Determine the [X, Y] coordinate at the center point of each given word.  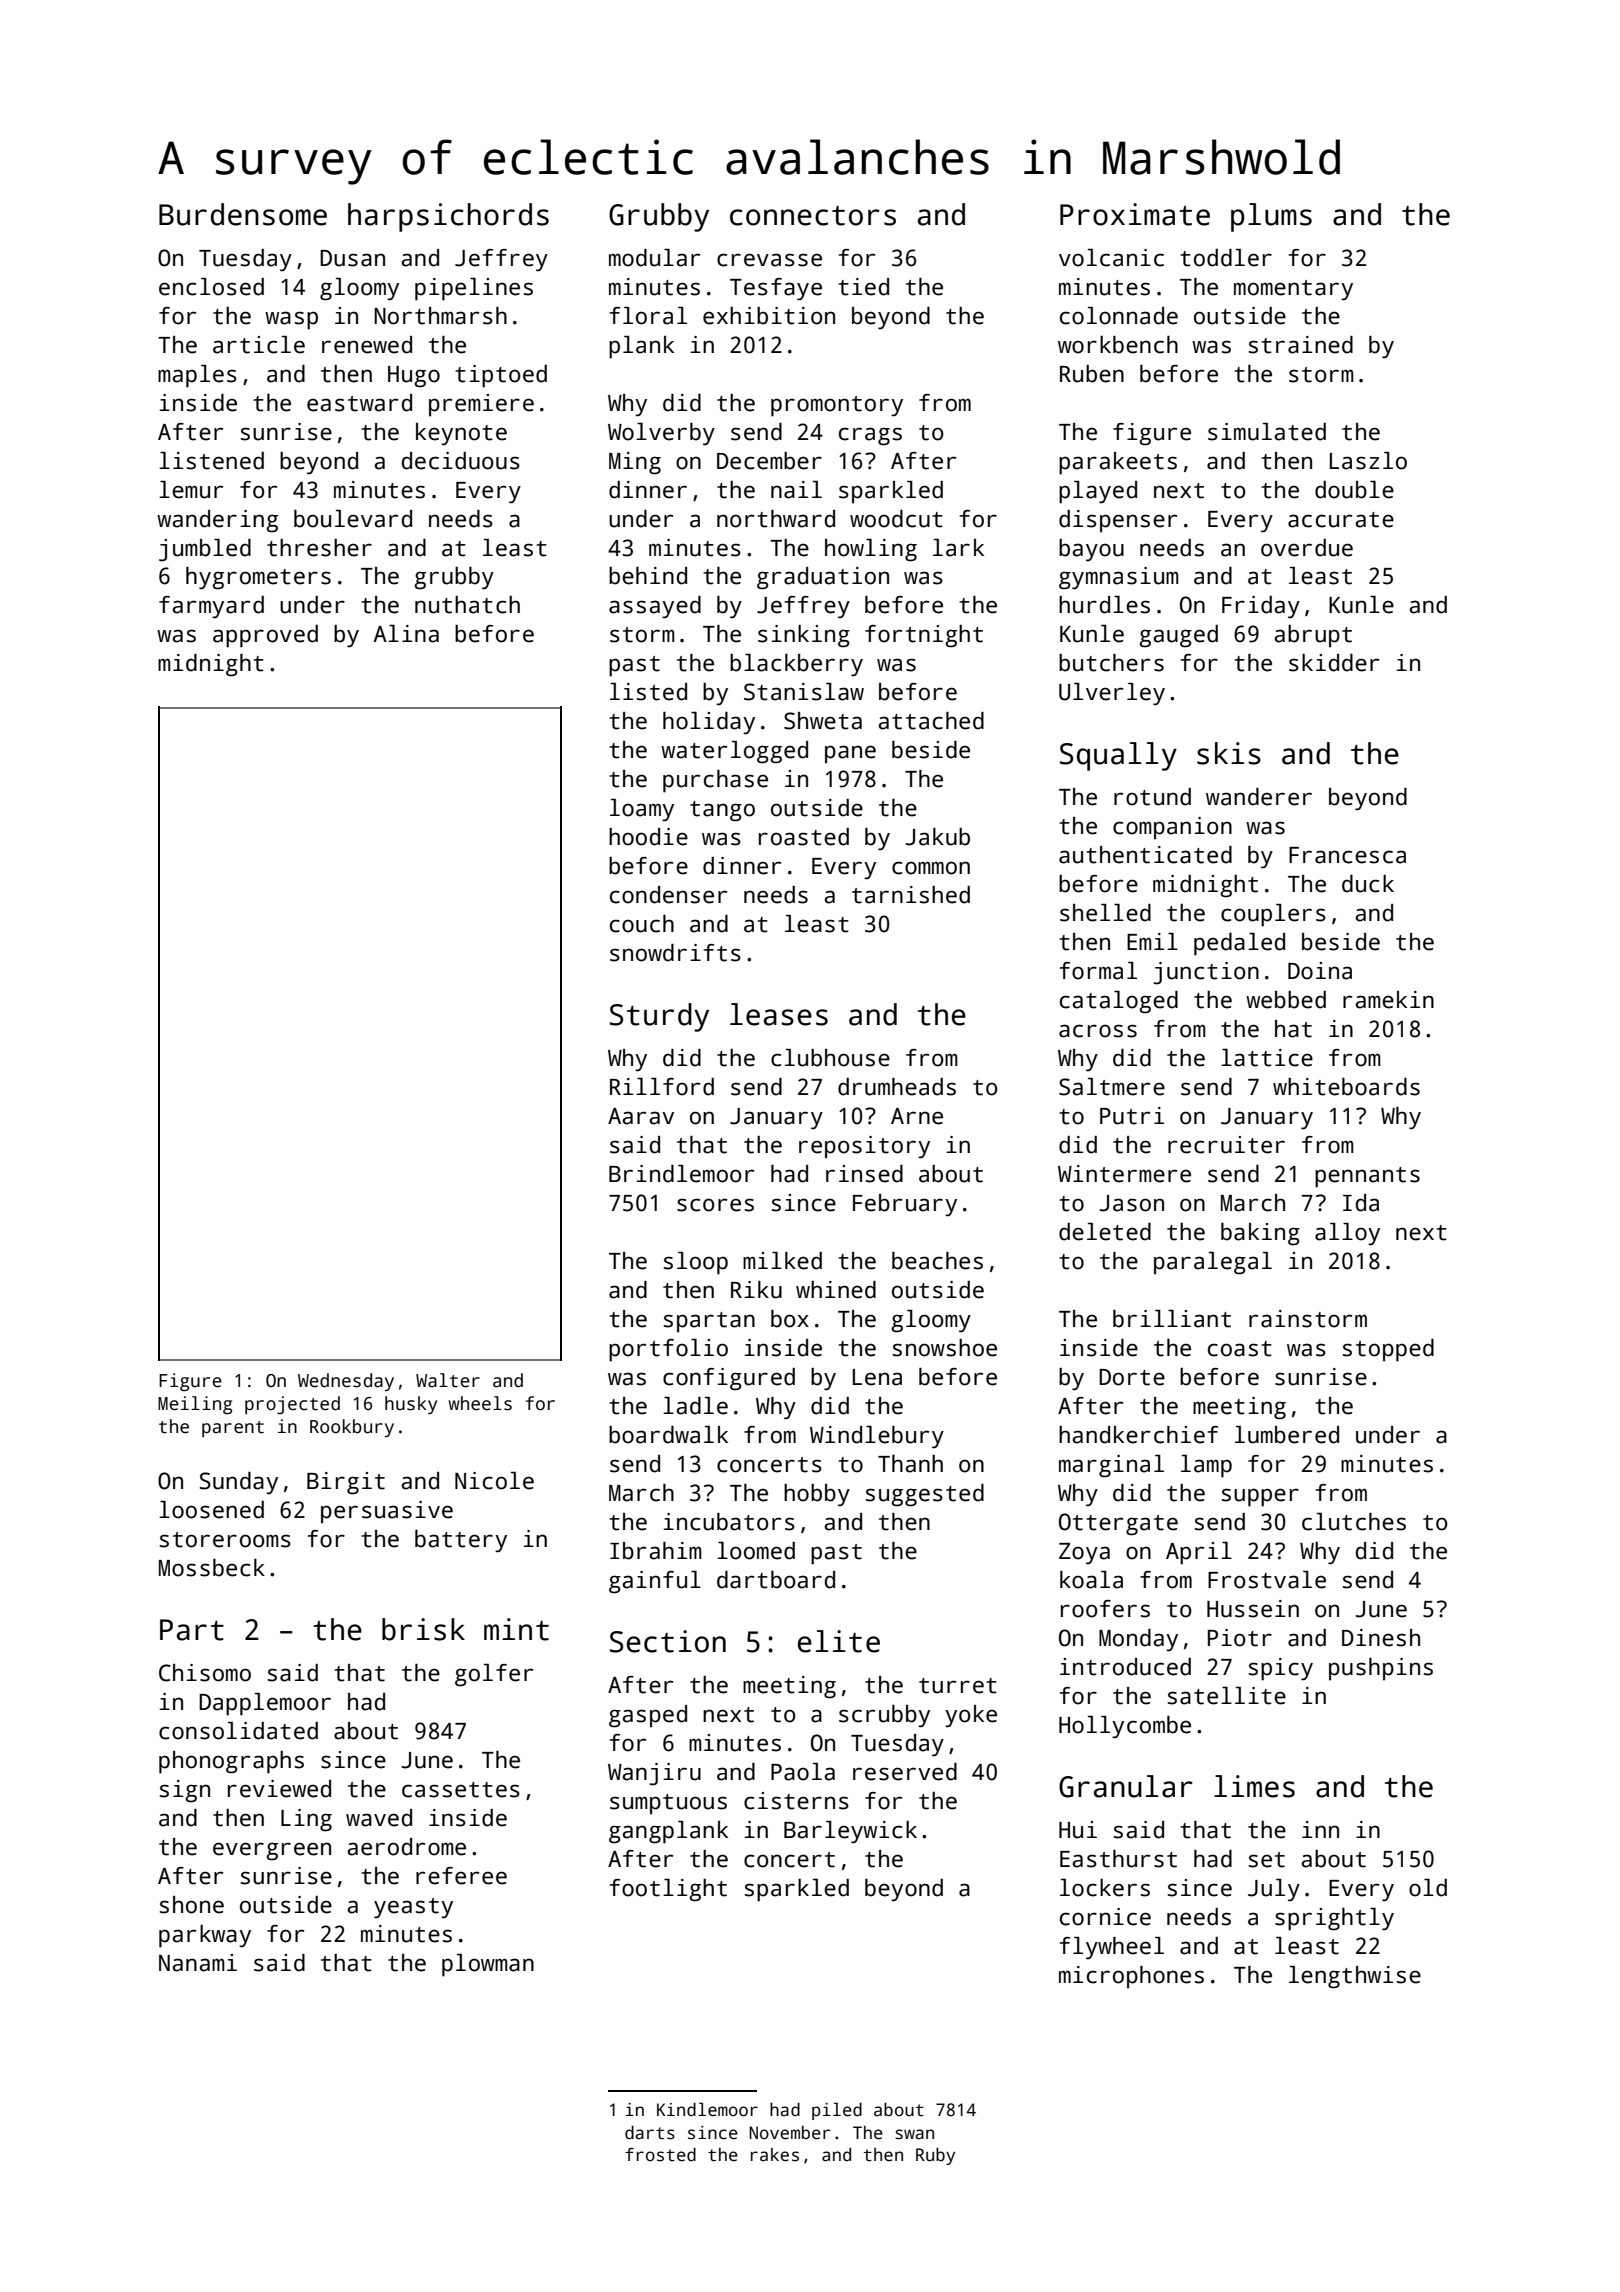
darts [650, 2133]
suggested [925, 1495]
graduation [823, 578]
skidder [1334, 663]
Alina [406, 634]
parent [233, 1429]
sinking [804, 636]
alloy [1347, 1234]
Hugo [414, 377]
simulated [1267, 432]
